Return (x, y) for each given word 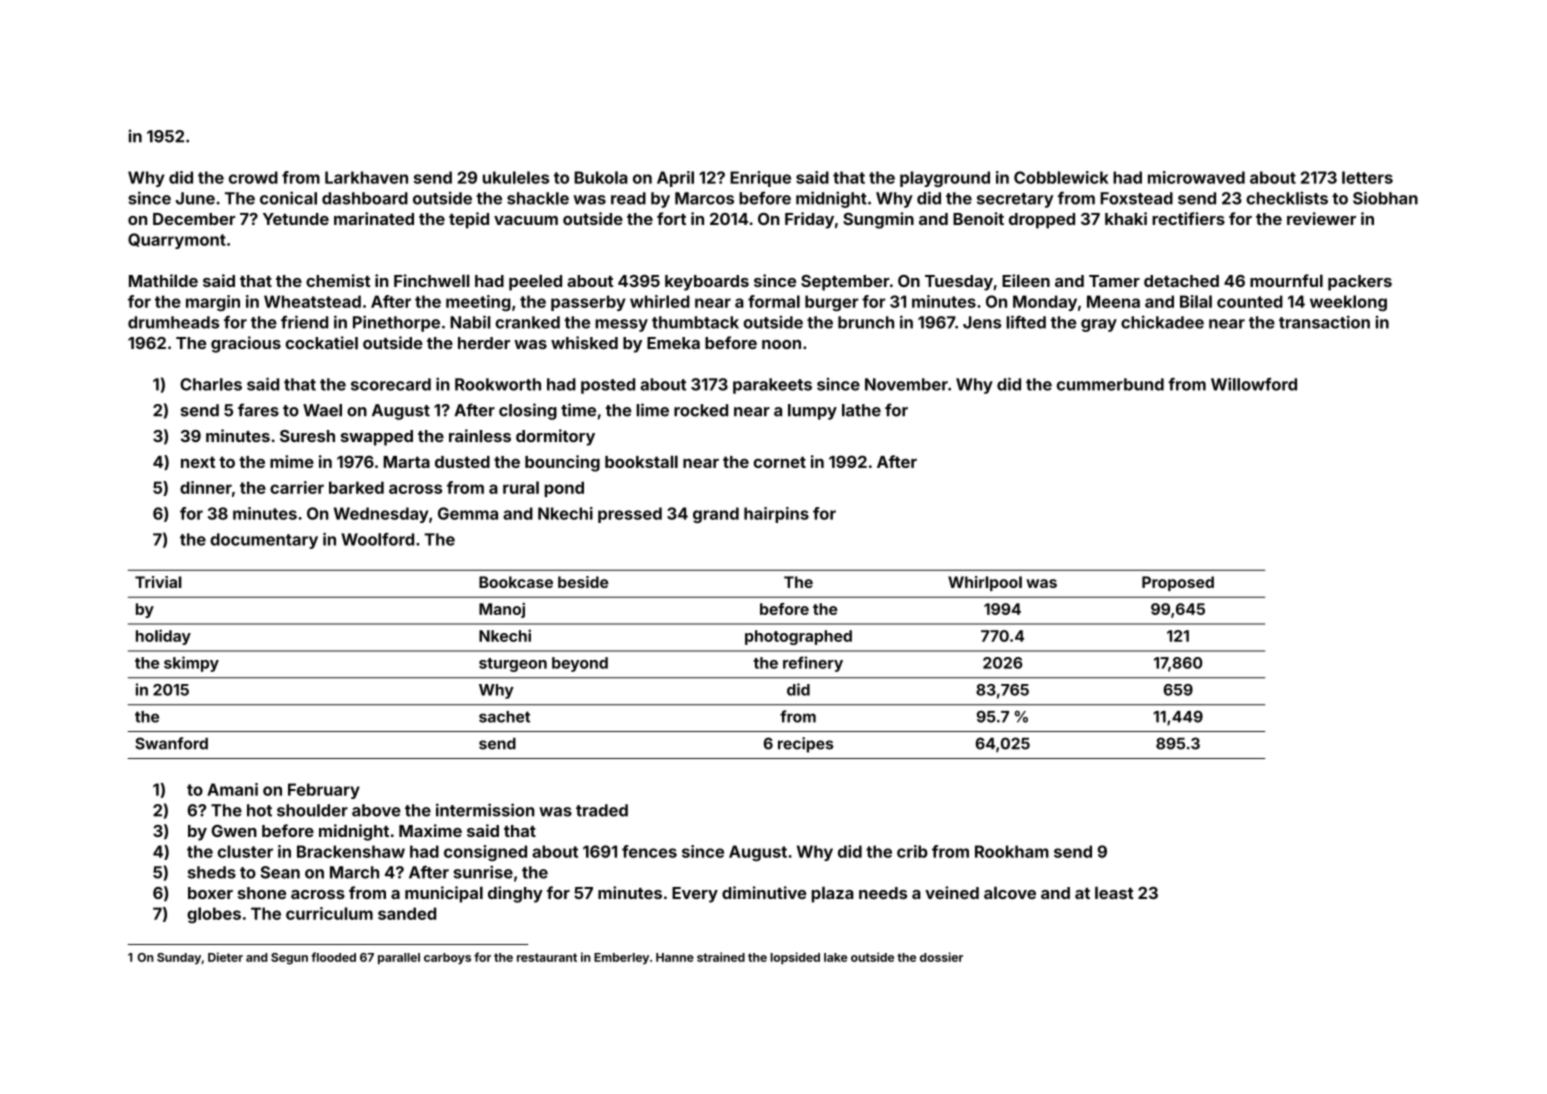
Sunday (179, 958)
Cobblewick (1061, 177)
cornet (780, 462)
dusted (462, 462)
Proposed (1178, 583)
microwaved (1196, 177)
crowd (253, 177)
